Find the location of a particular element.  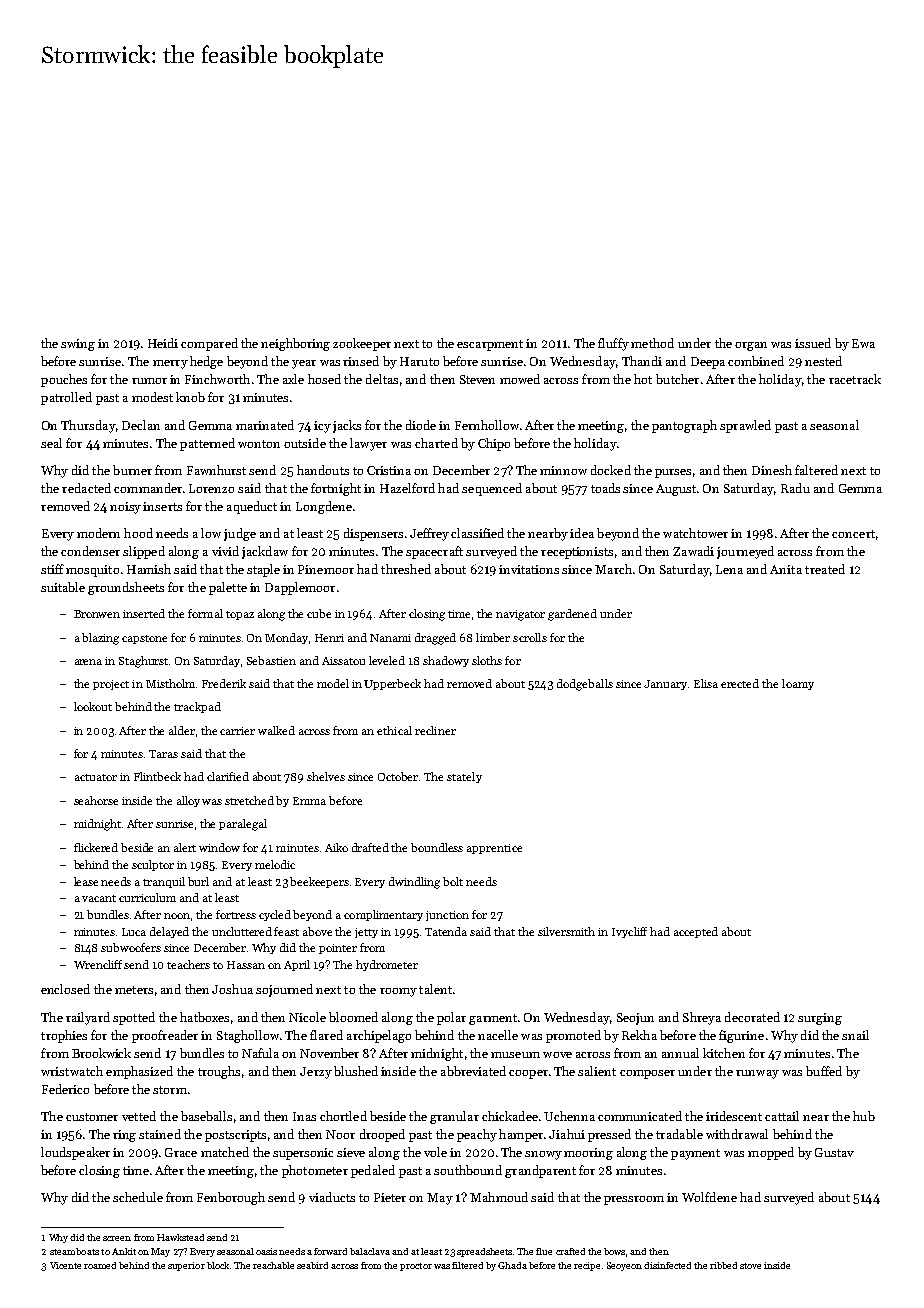

teachers is located at coordinates (188, 964).
